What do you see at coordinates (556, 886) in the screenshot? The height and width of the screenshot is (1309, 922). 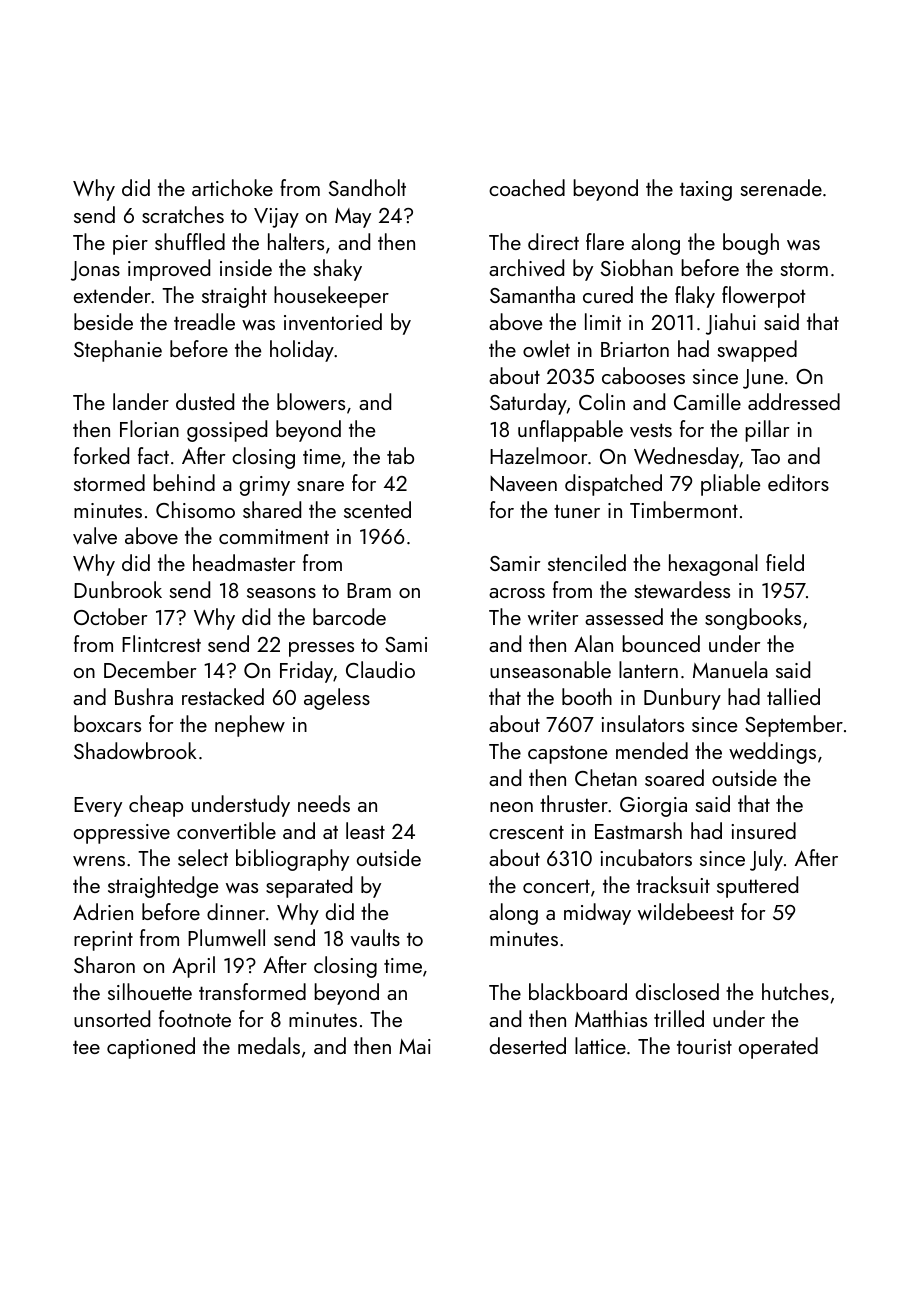 I see `concert` at bounding box center [556, 886].
